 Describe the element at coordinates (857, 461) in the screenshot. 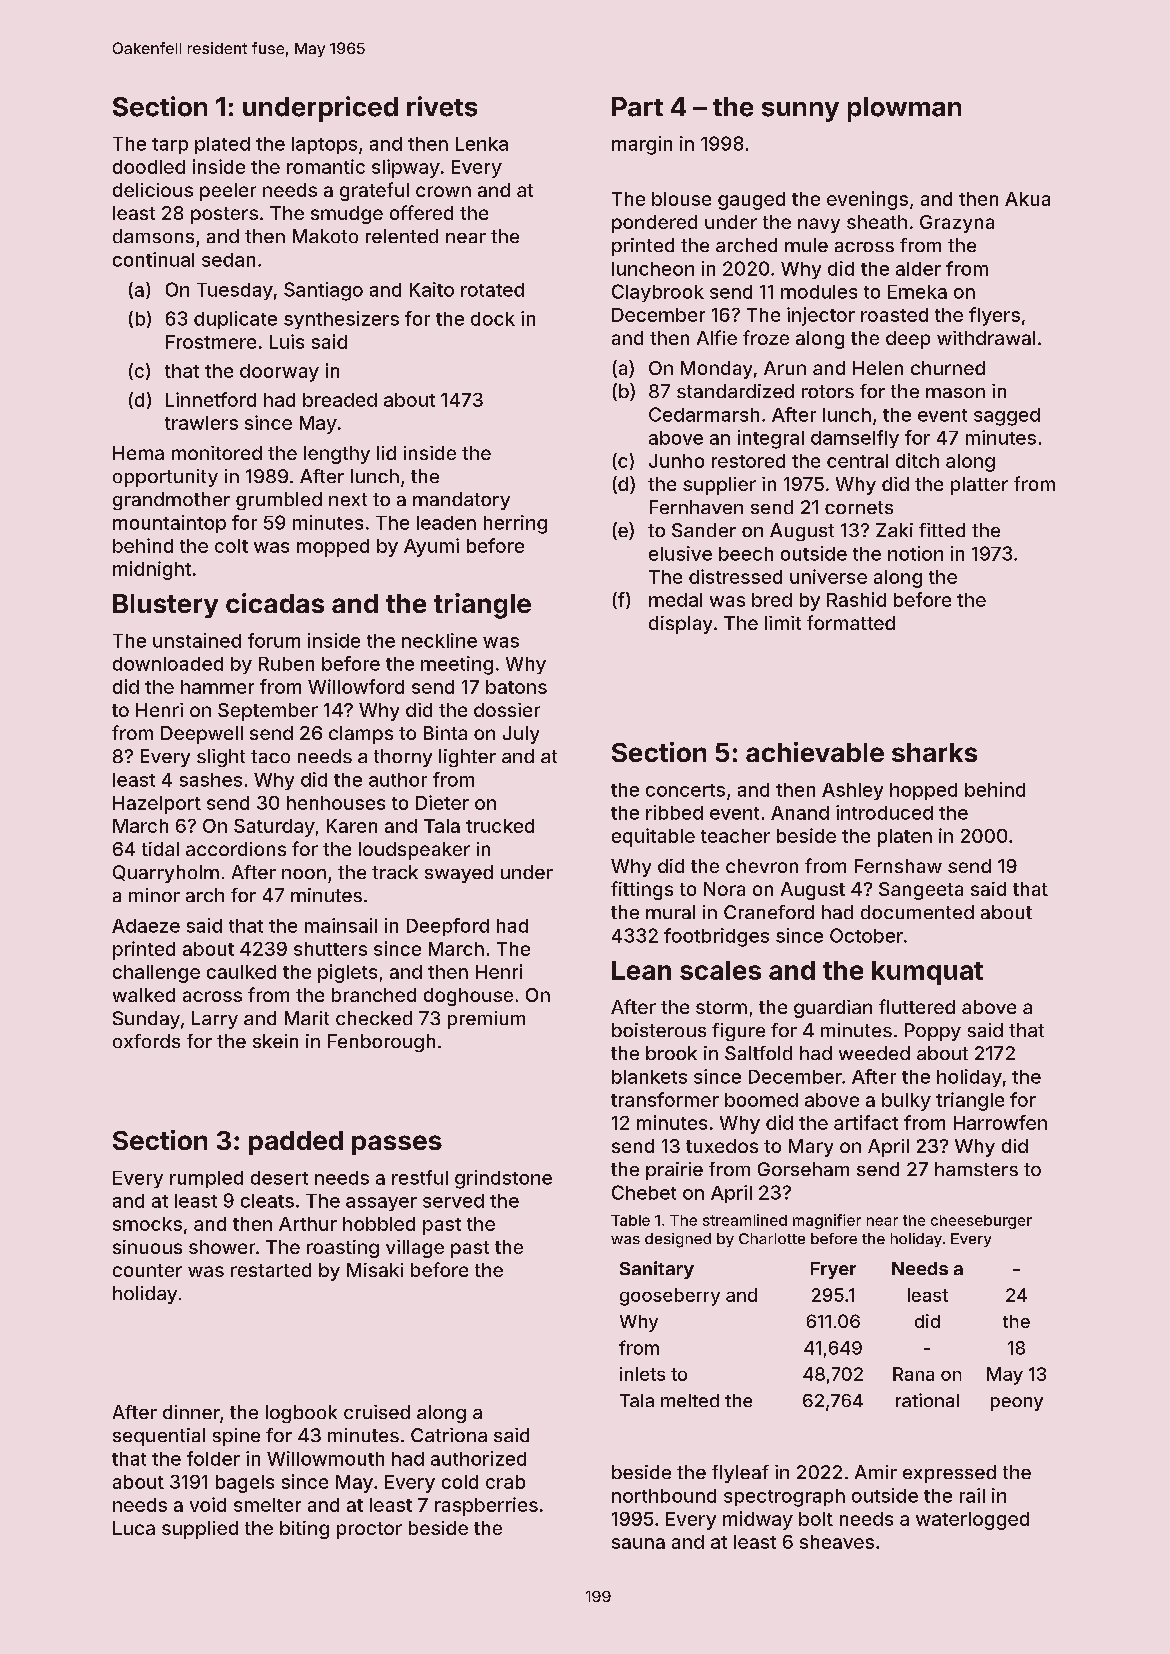

I see `central` at that location.
